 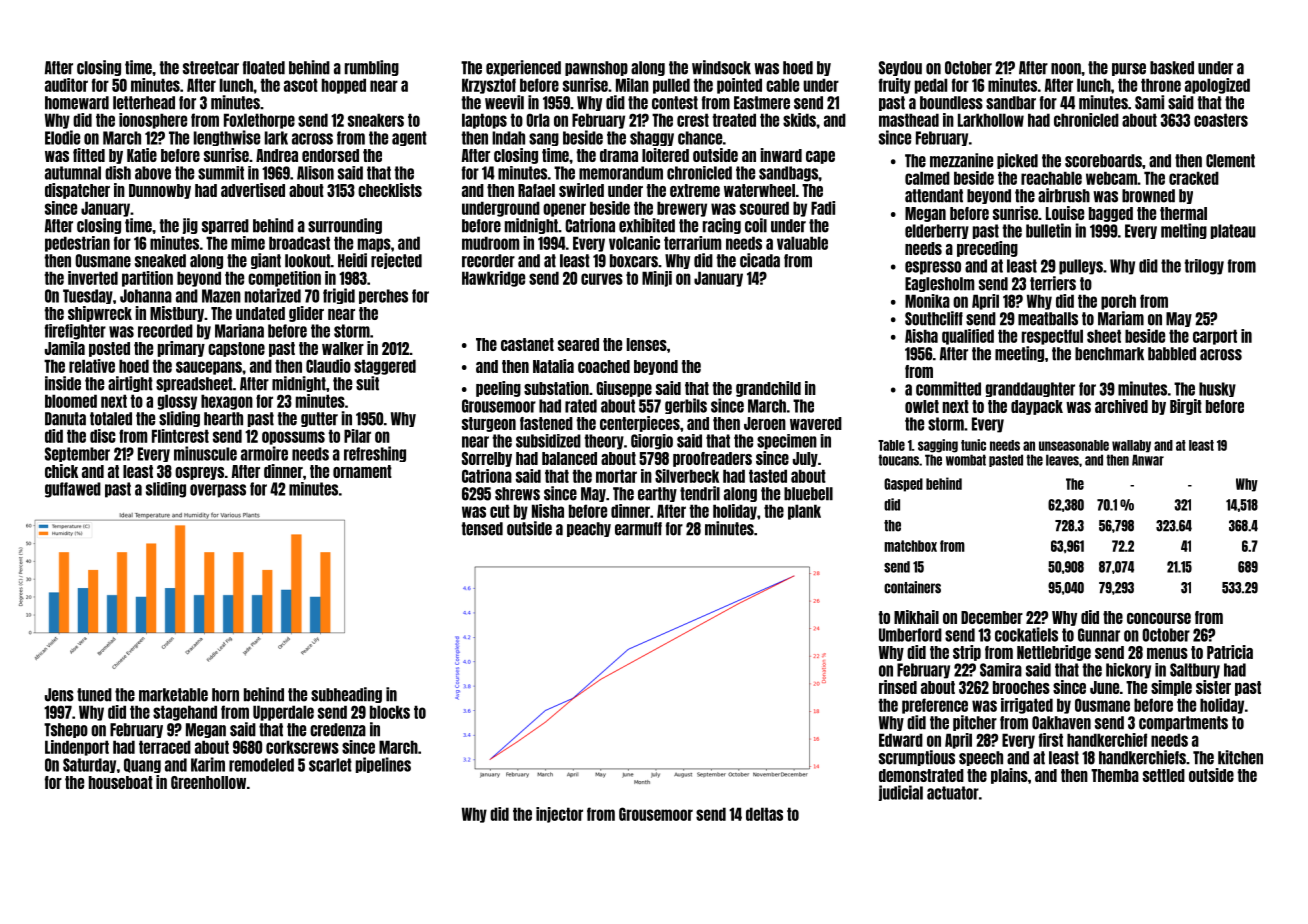 What do you see at coordinates (177, 402) in the image?
I see `glossy` at bounding box center [177, 402].
